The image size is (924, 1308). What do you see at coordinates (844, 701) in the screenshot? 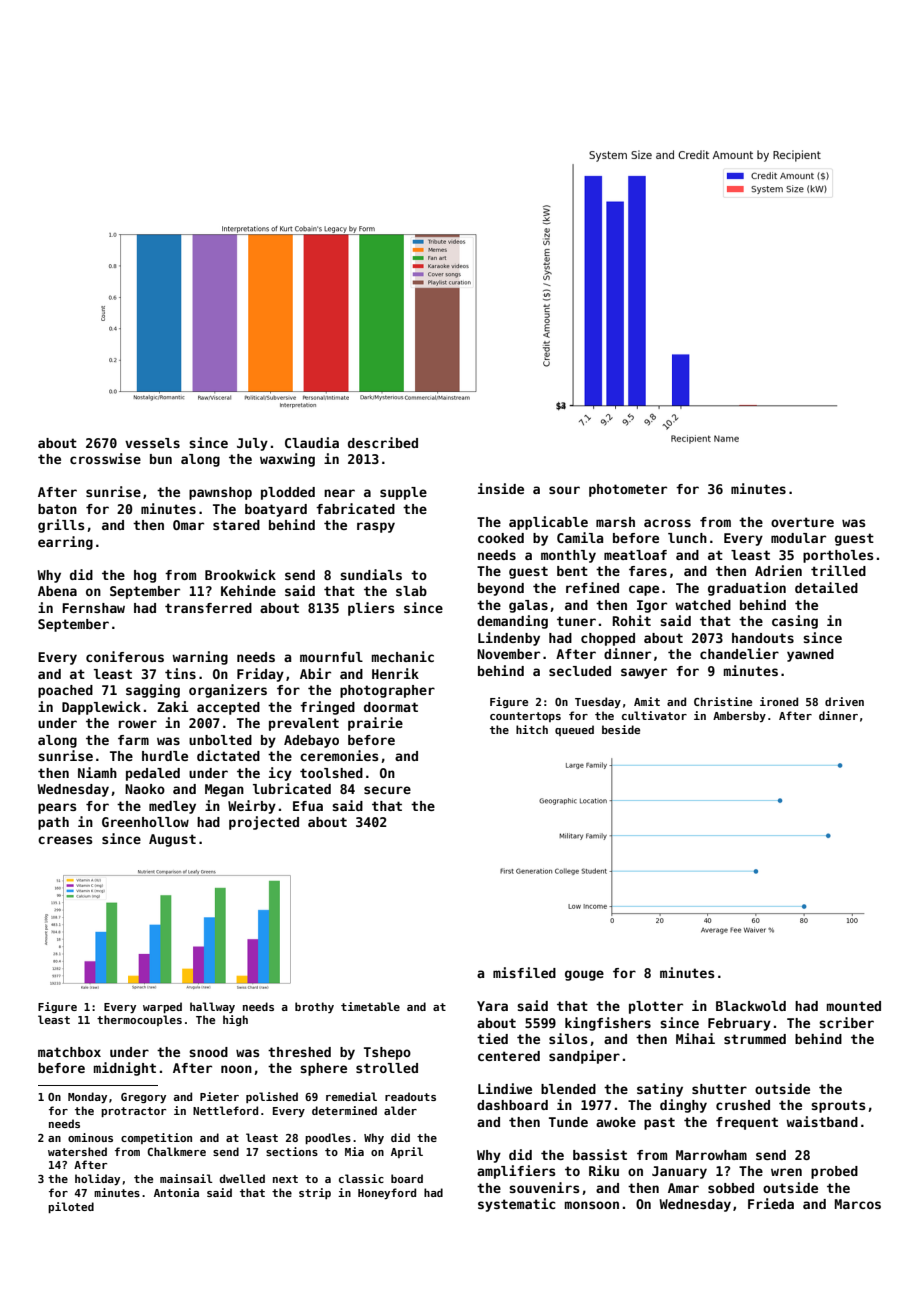
I see `driven` at bounding box center [844, 701].
